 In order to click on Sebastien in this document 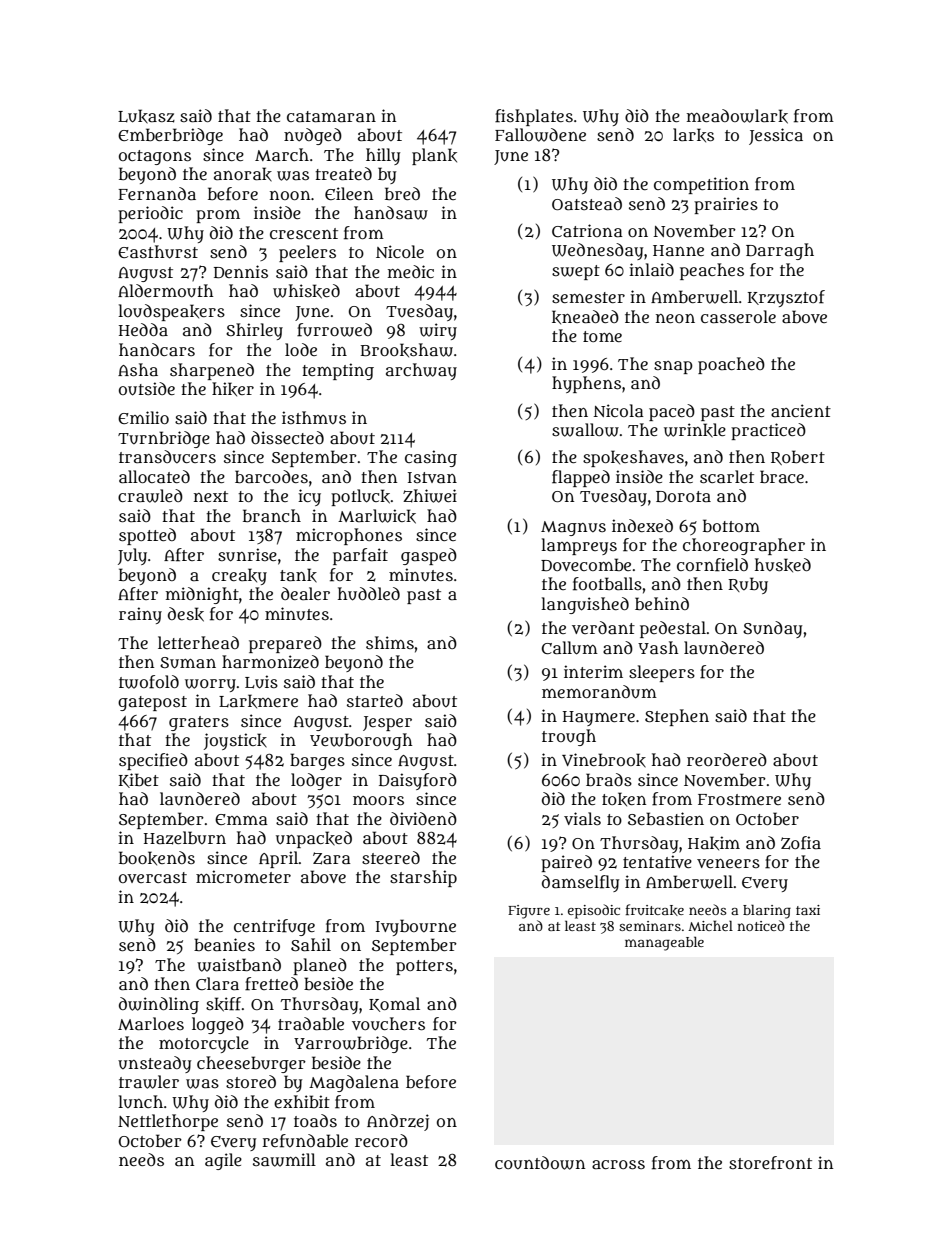, I will do `click(666, 818)`.
